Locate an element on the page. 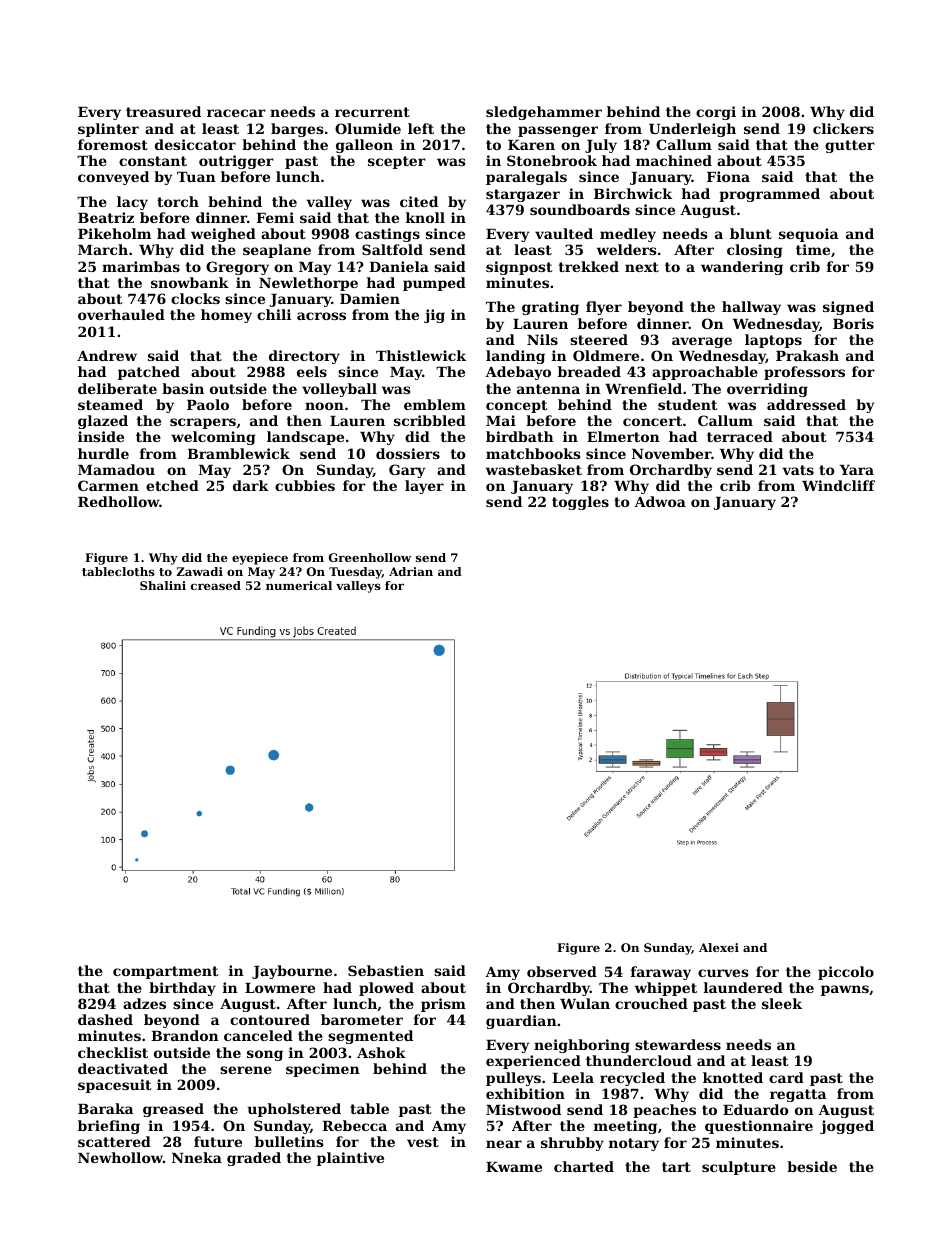  curves is located at coordinates (723, 973).
